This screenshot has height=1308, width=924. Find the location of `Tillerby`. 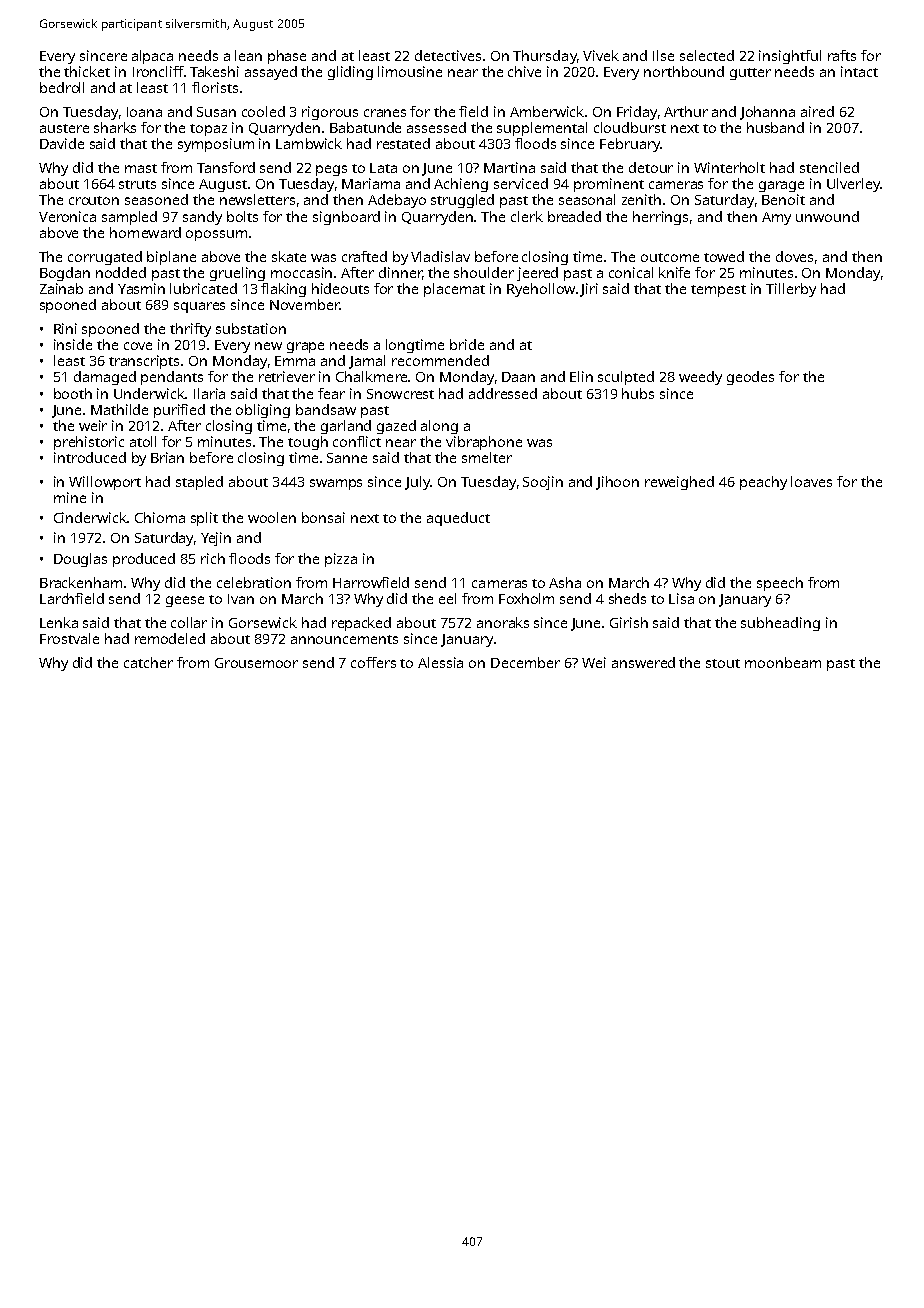

Tillerby is located at coordinates (791, 290).
